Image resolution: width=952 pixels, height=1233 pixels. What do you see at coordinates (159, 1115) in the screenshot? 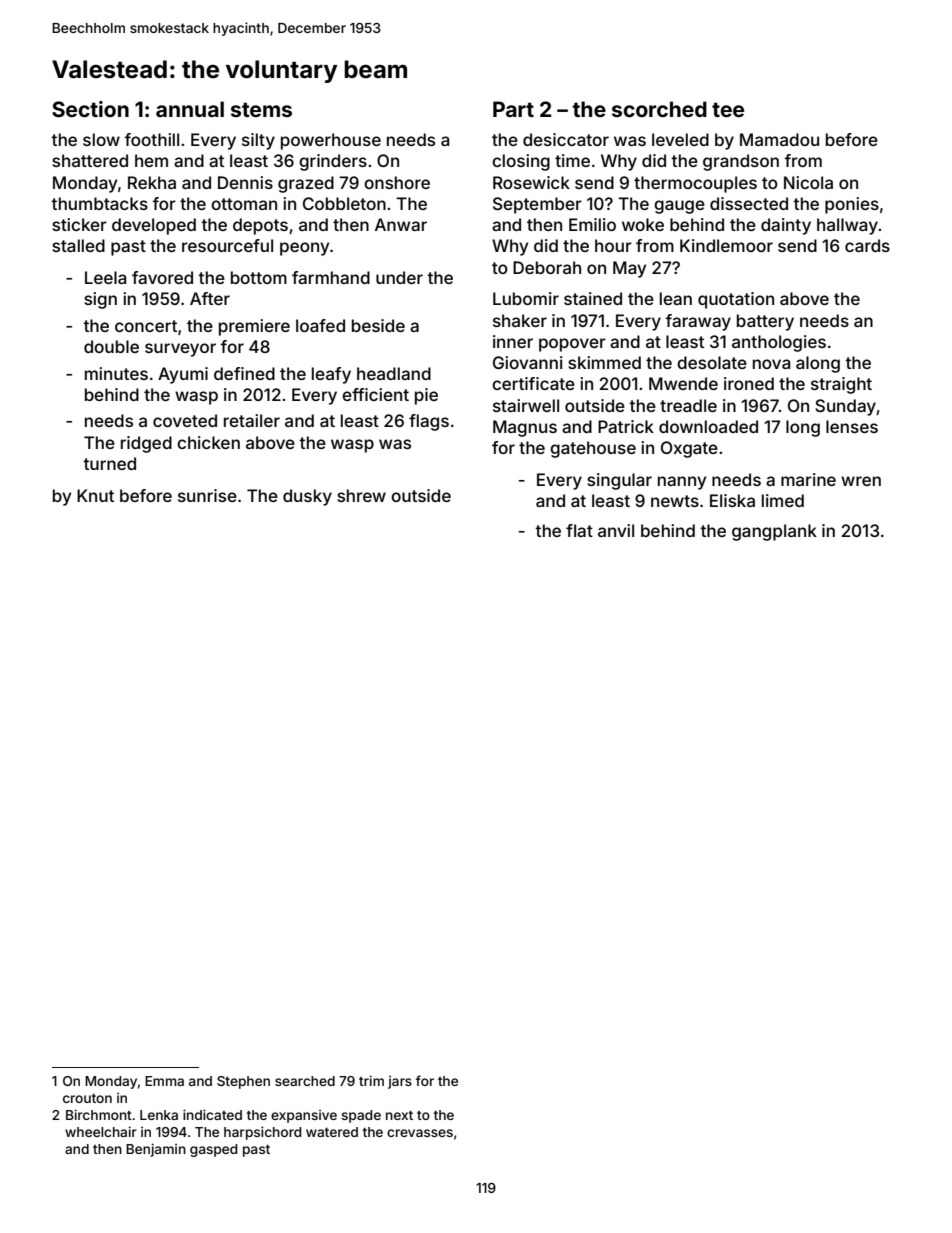
I see `Lenka` at bounding box center [159, 1115].
